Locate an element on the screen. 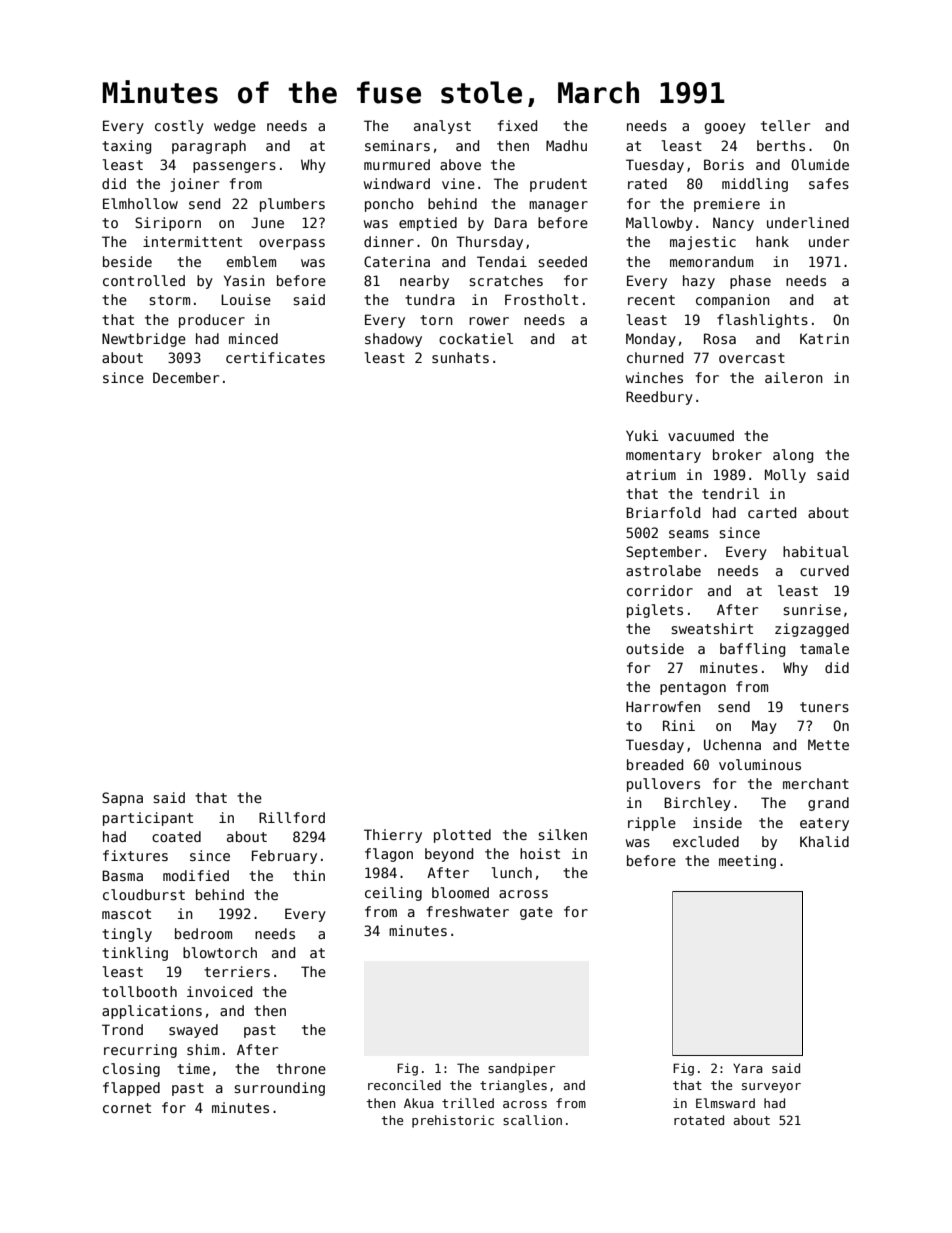 The height and width of the screenshot is (1233, 952). Madhu is located at coordinates (566, 145).
